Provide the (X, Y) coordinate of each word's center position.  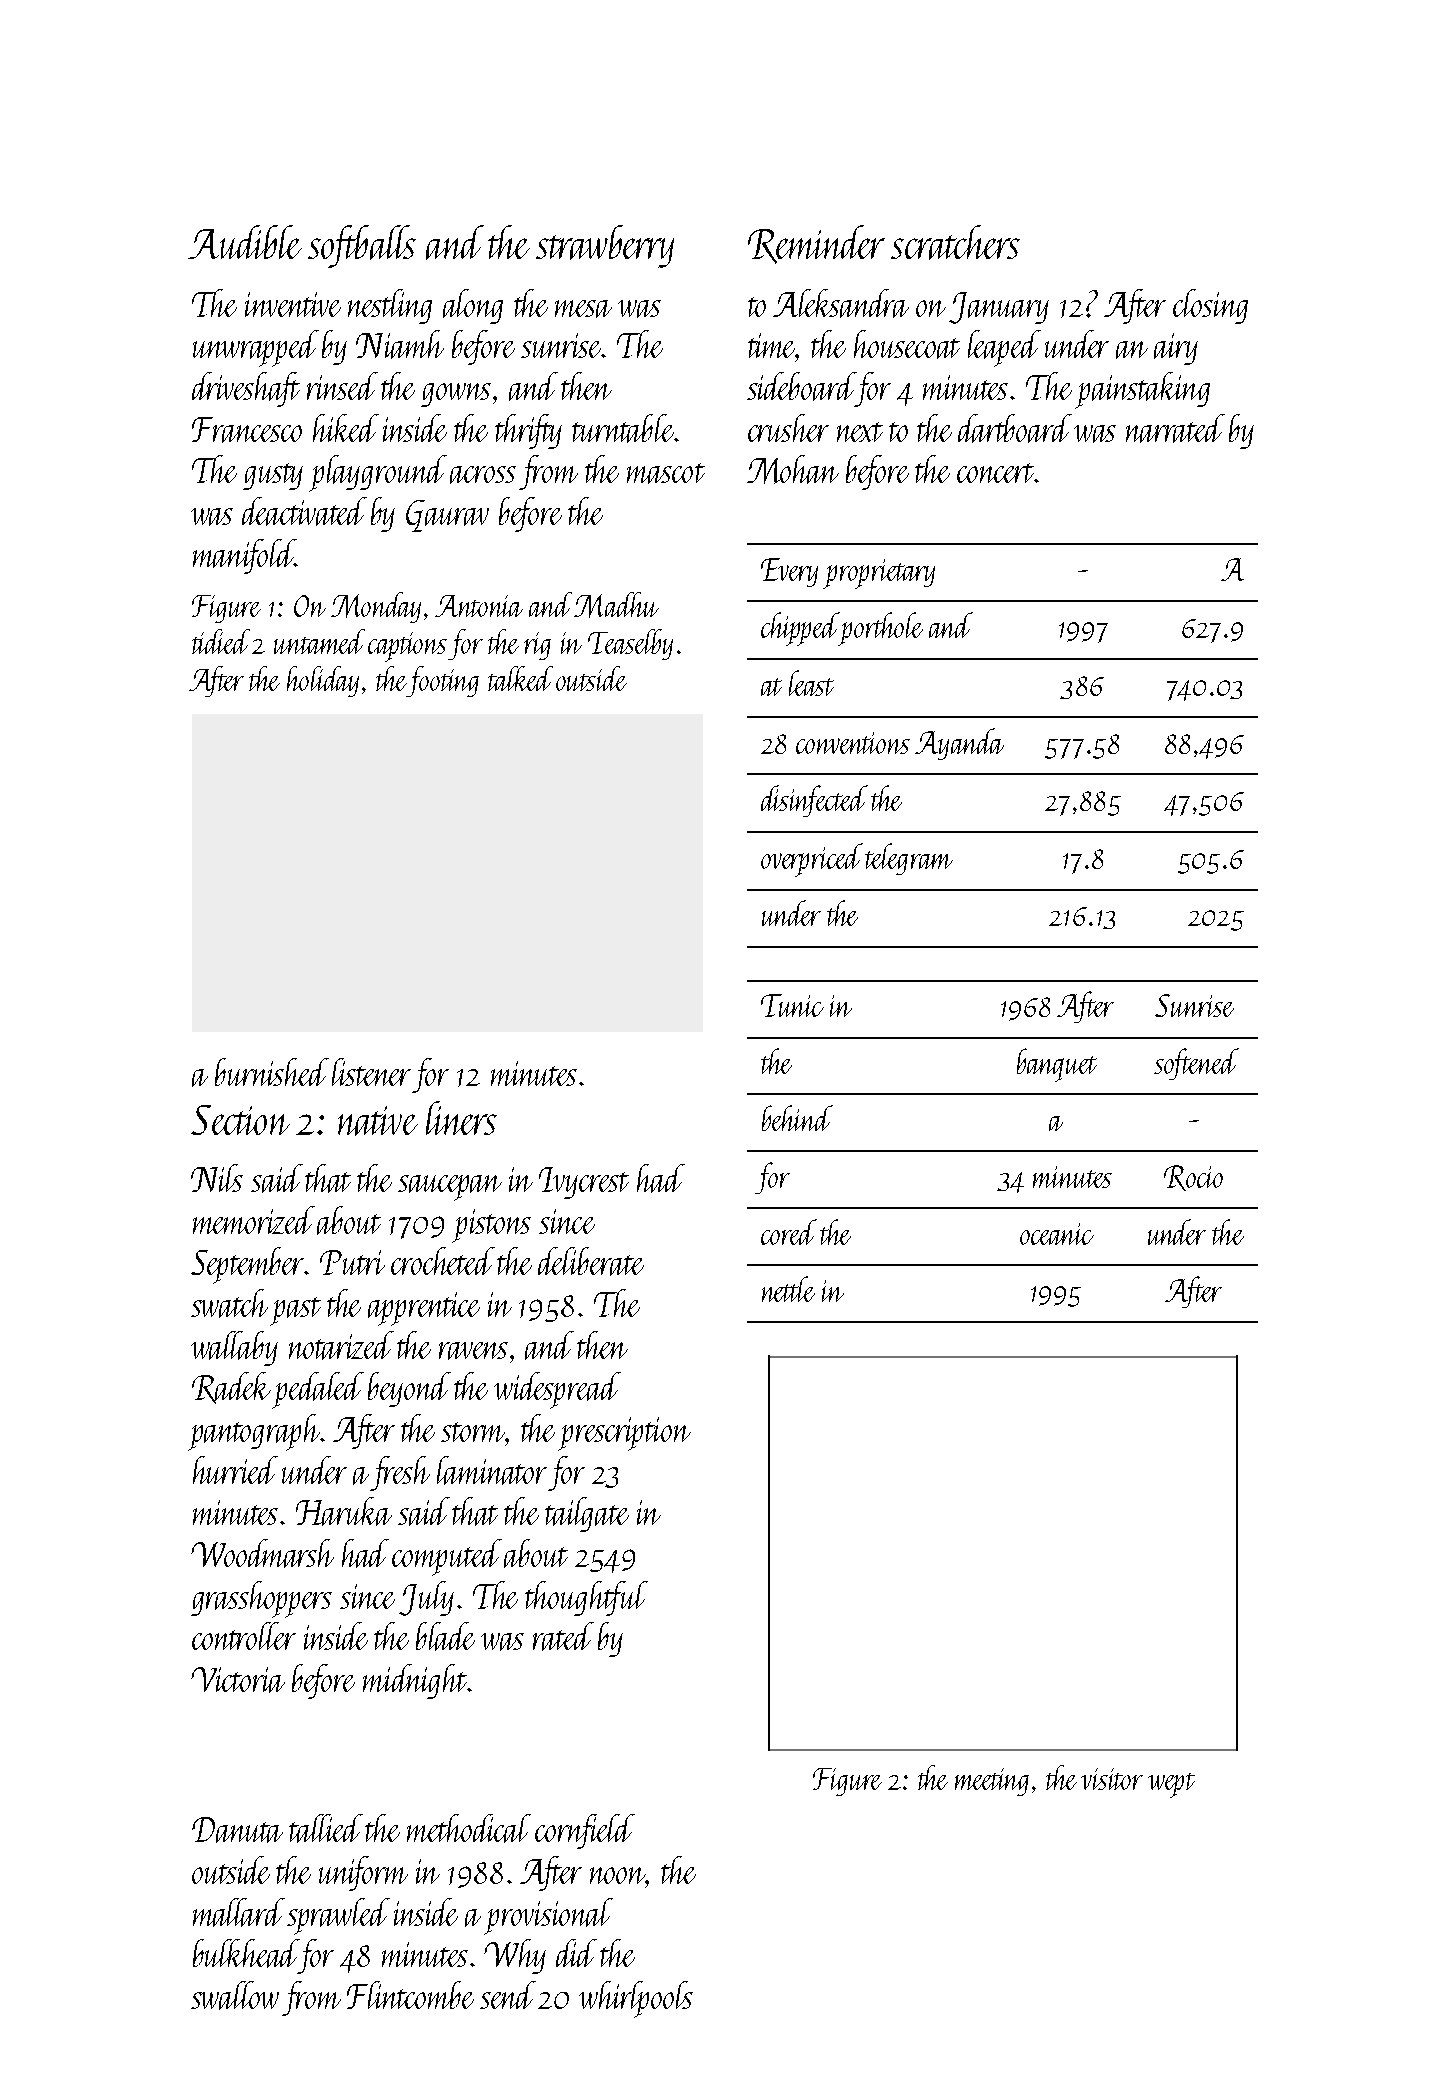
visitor (1112, 1779)
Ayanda (959, 744)
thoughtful (586, 1598)
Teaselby (630, 644)
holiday (323, 681)
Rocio (1193, 1178)
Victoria (238, 1680)
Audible (245, 242)
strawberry (605, 246)
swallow (235, 1995)
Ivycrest (584, 1183)
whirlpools (636, 1999)
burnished (272, 1072)
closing (1210, 306)
